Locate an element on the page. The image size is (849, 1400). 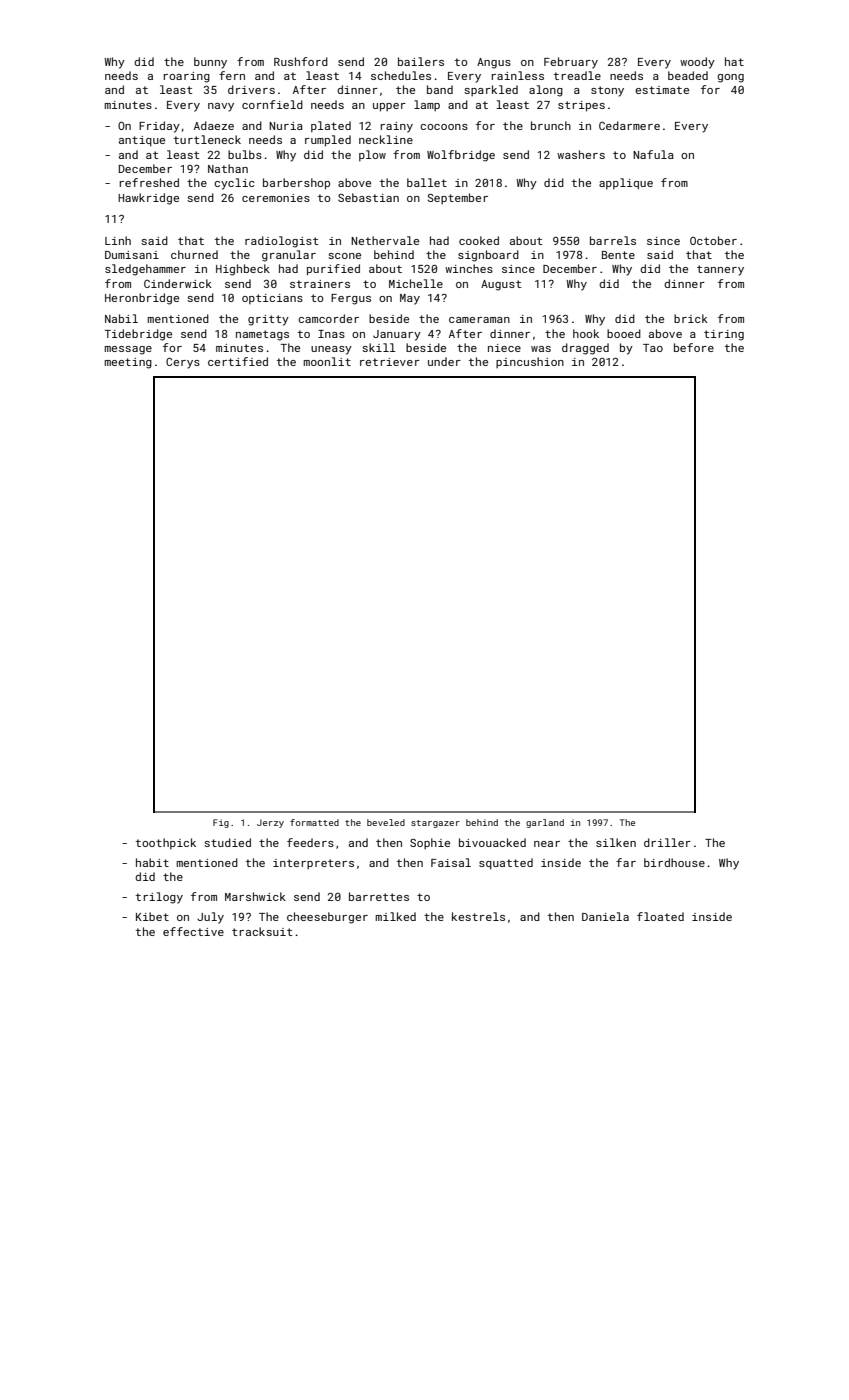
Kibet is located at coordinates (152, 916).
